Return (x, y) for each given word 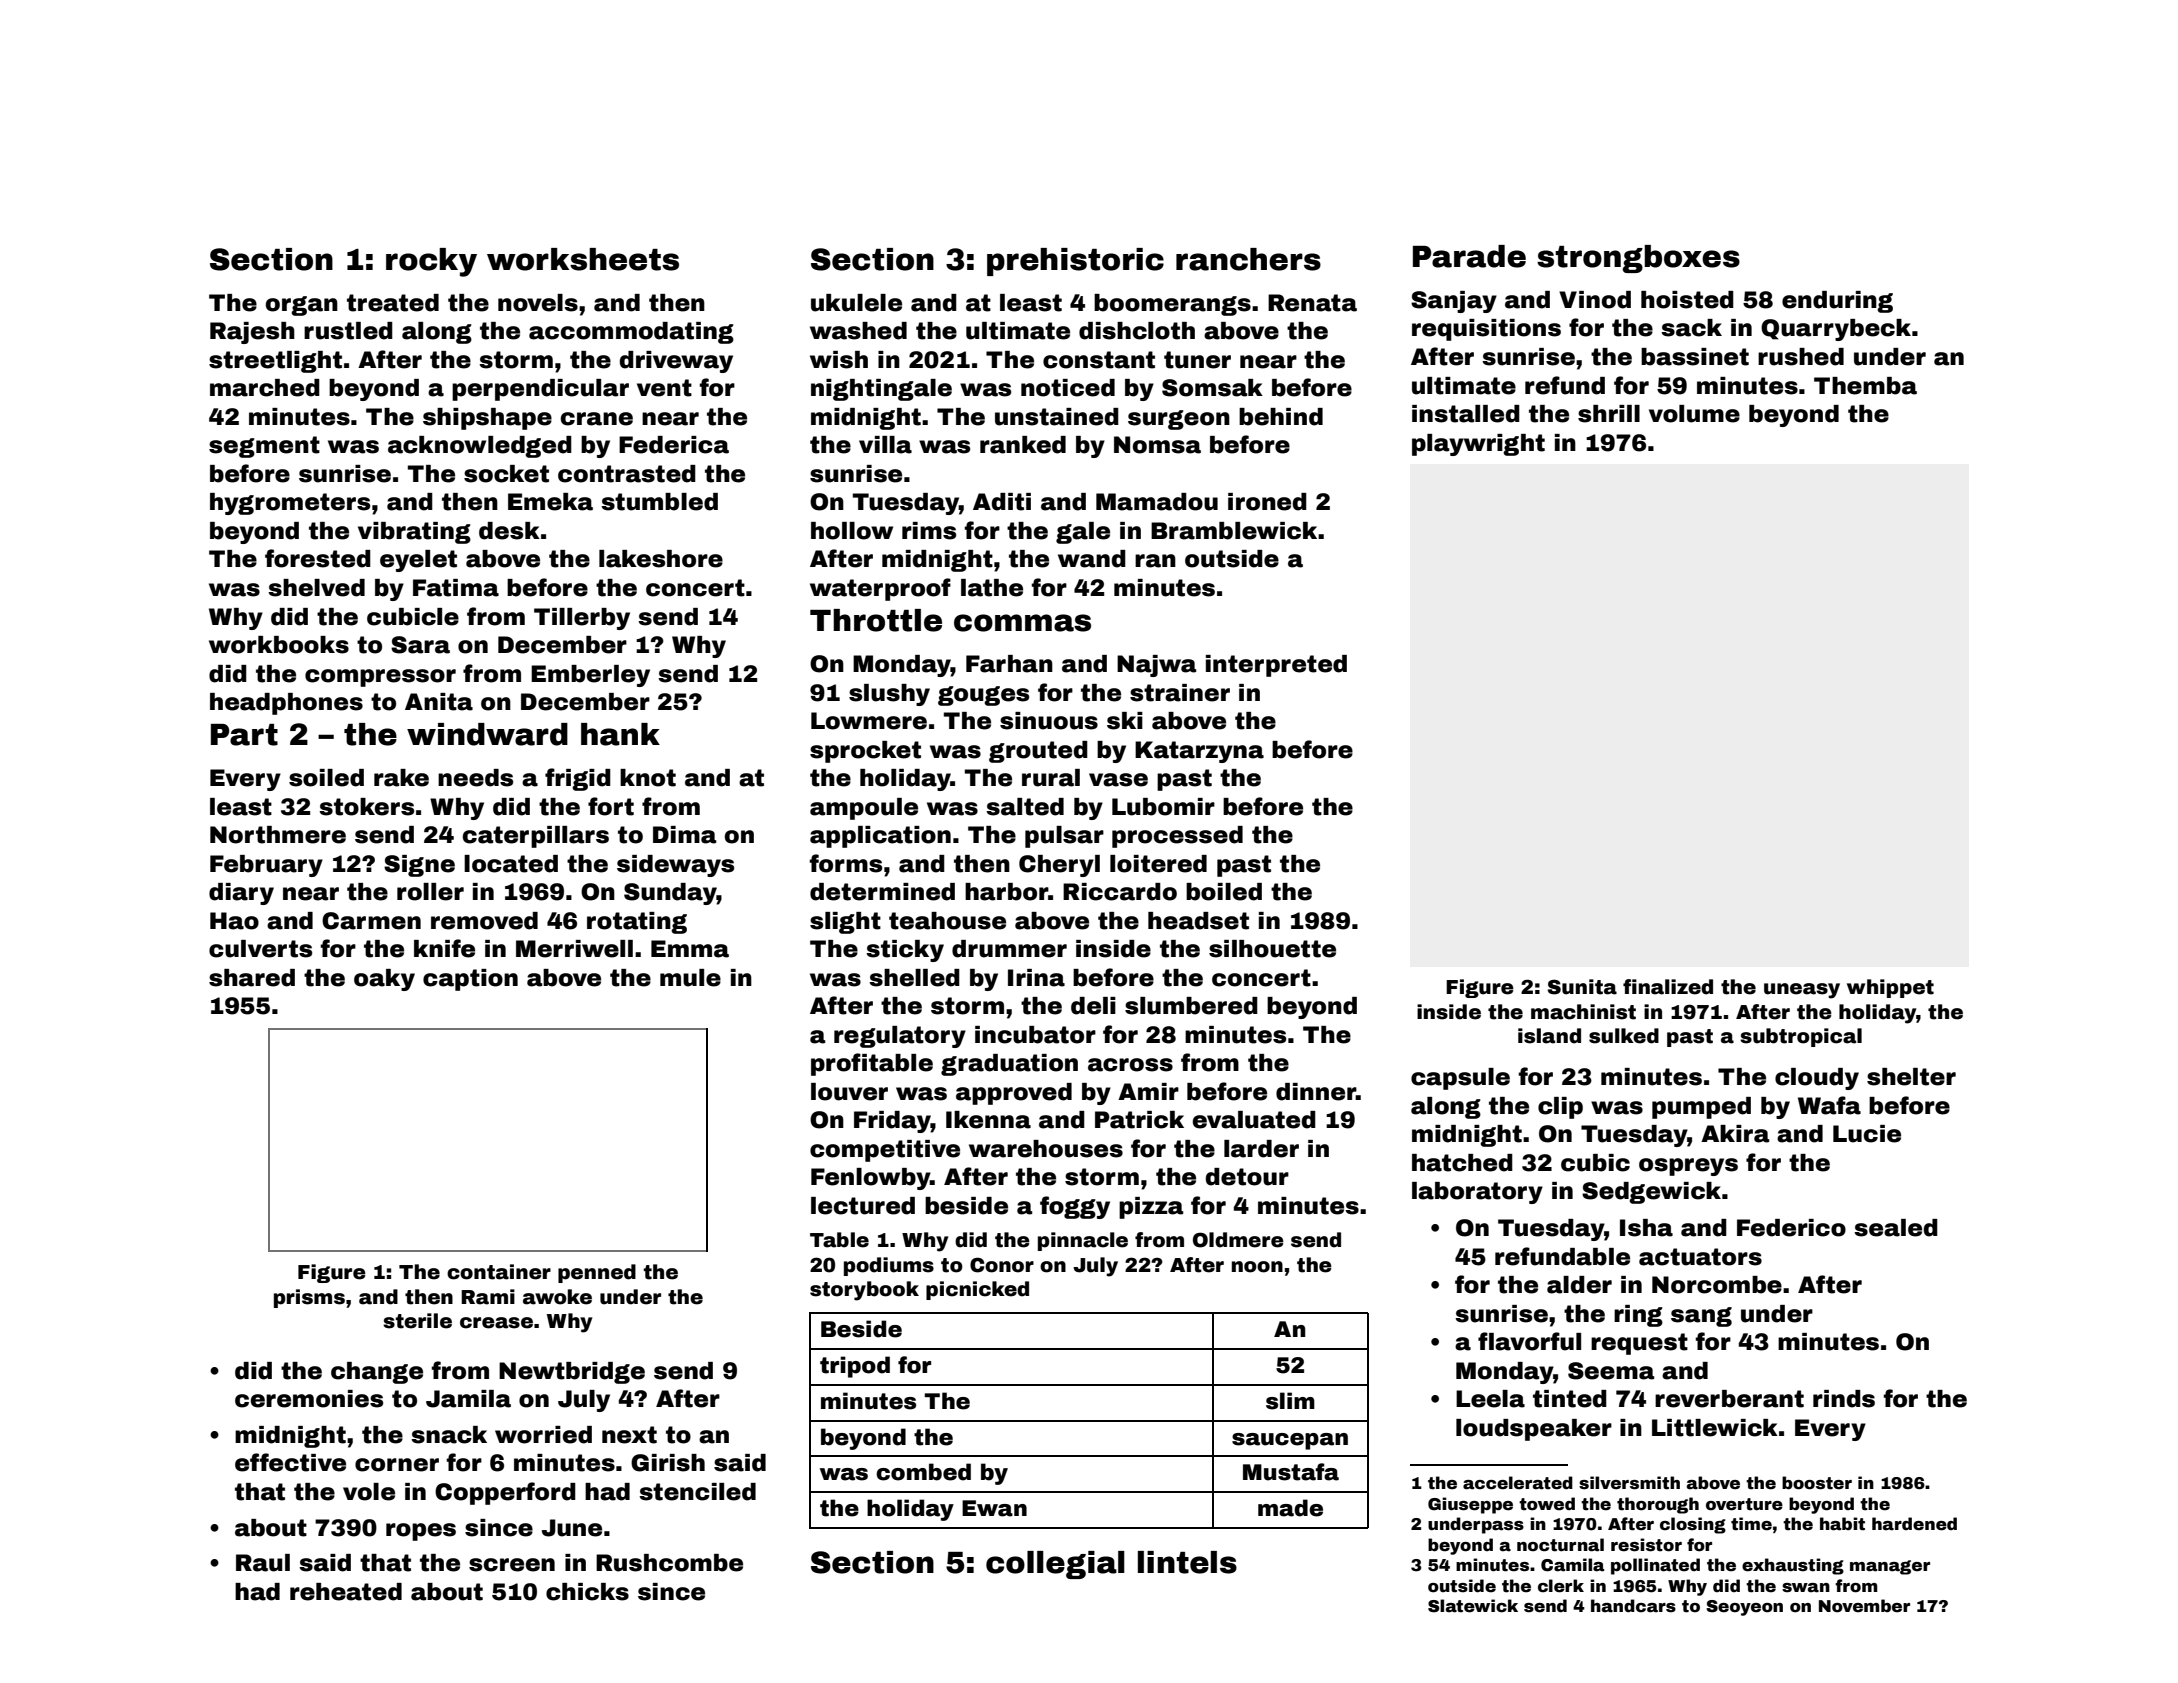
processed (1177, 837)
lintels (1187, 1562)
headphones (286, 704)
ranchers (1248, 259)
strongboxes (1638, 259)
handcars (1633, 1606)
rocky (431, 262)
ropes (421, 1532)
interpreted (1276, 666)
